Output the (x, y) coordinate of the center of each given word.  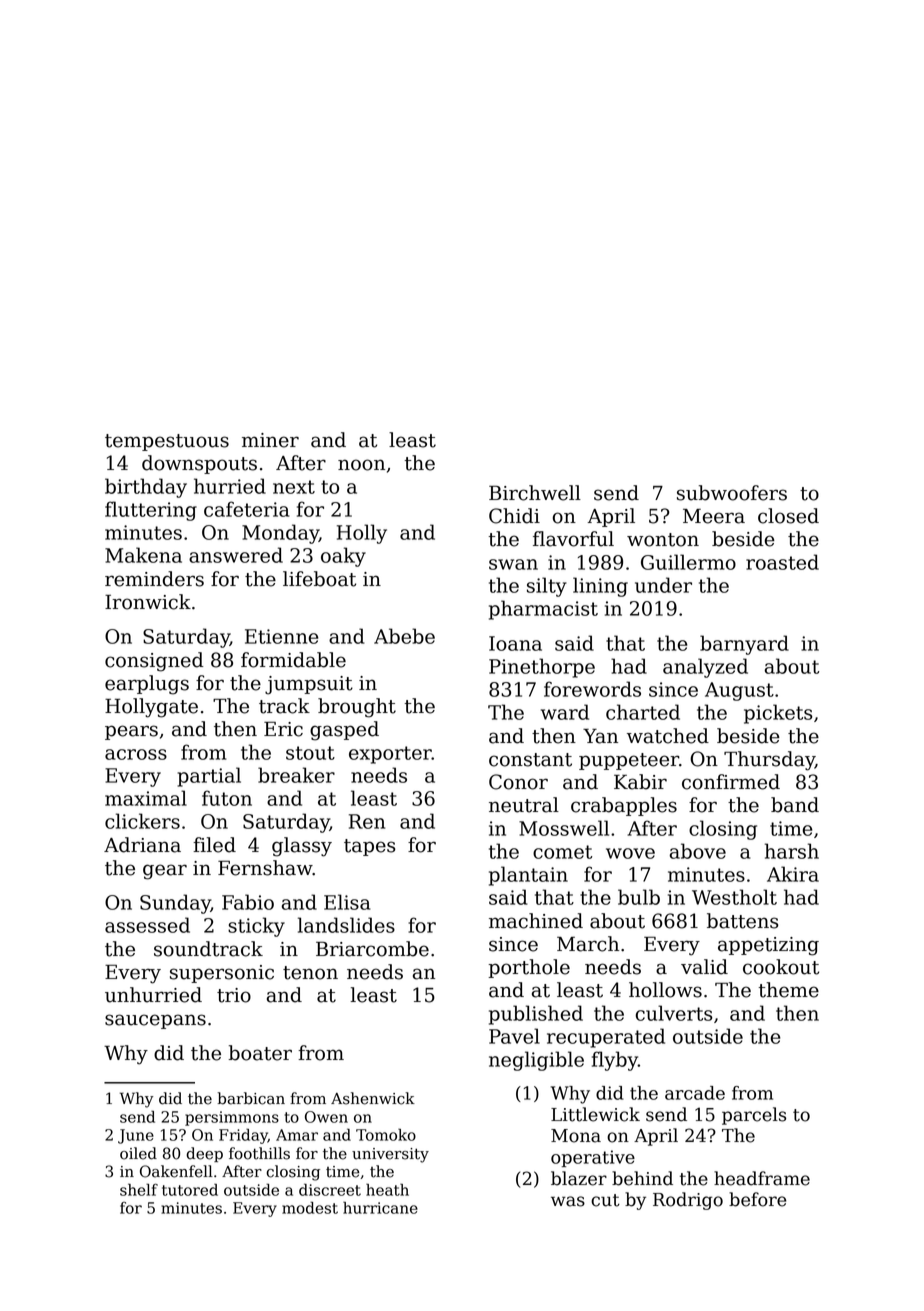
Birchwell (535, 493)
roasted (782, 562)
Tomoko (386, 1134)
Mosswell (564, 828)
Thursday (769, 761)
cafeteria (247, 509)
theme (788, 990)
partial (209, 777)
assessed (147, 925)
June (136, 1136)
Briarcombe (372, 949)
